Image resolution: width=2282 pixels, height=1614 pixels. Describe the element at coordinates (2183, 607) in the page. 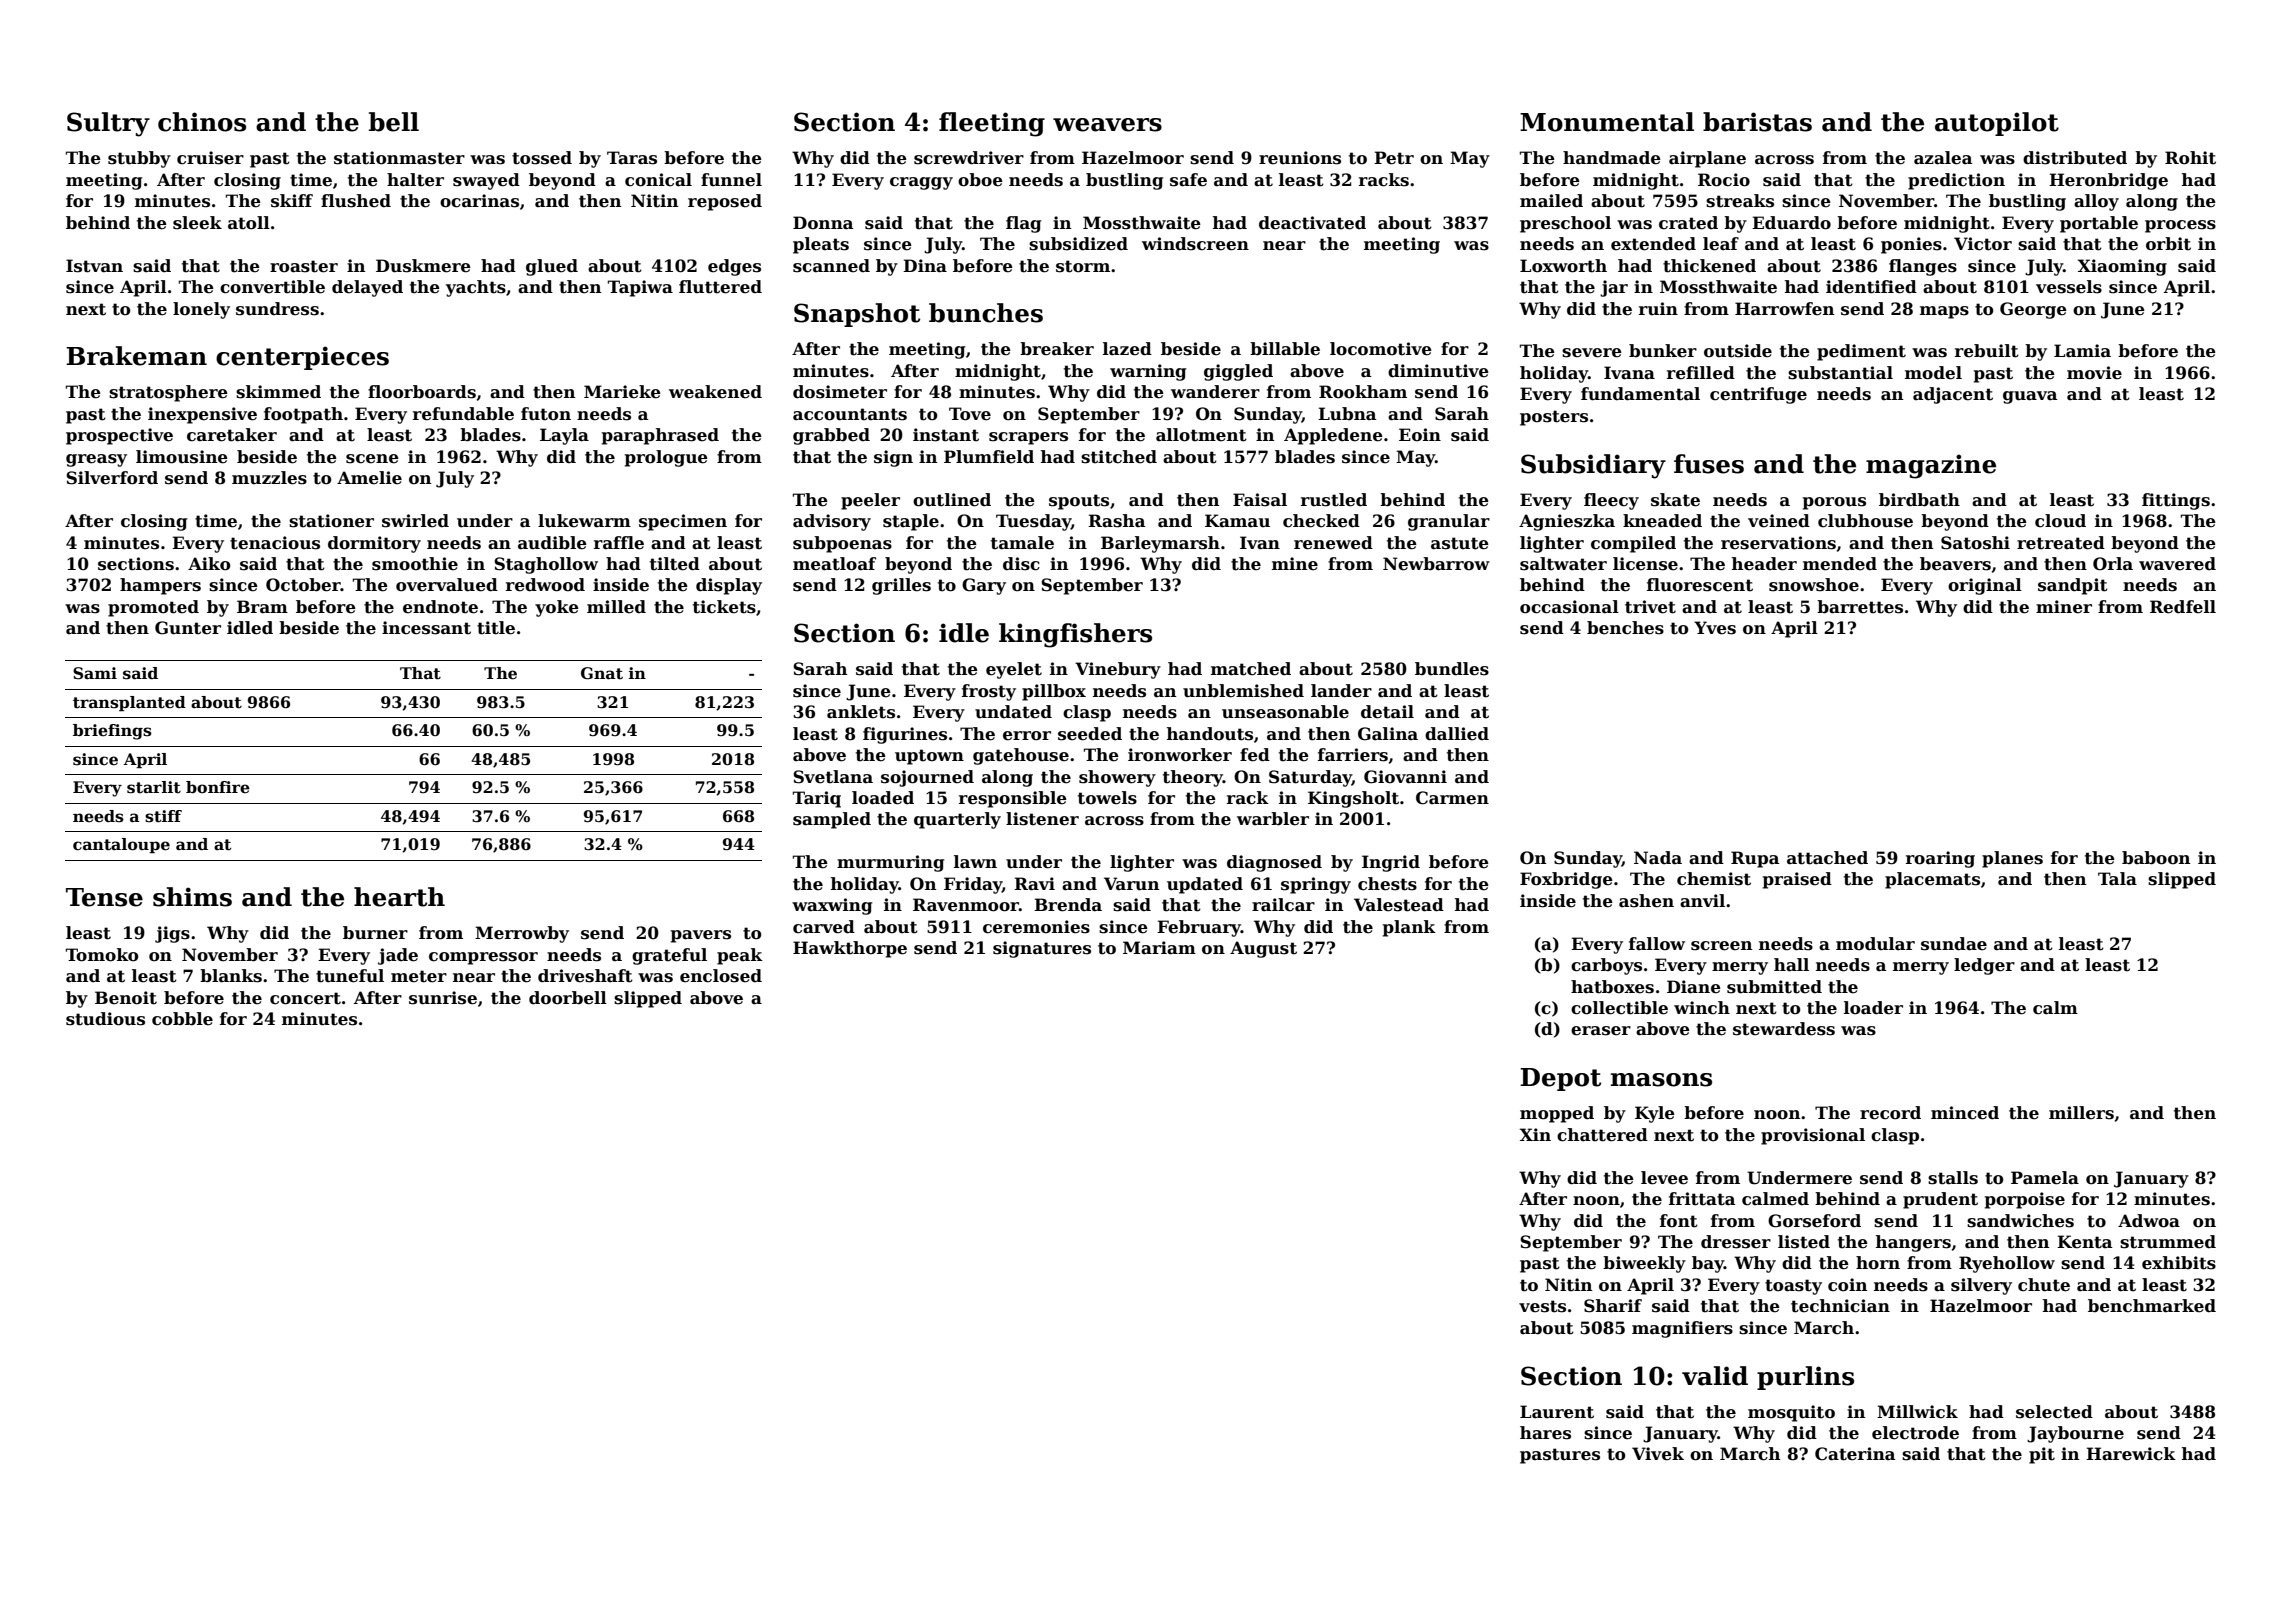

I see `Redfell` at that location.
